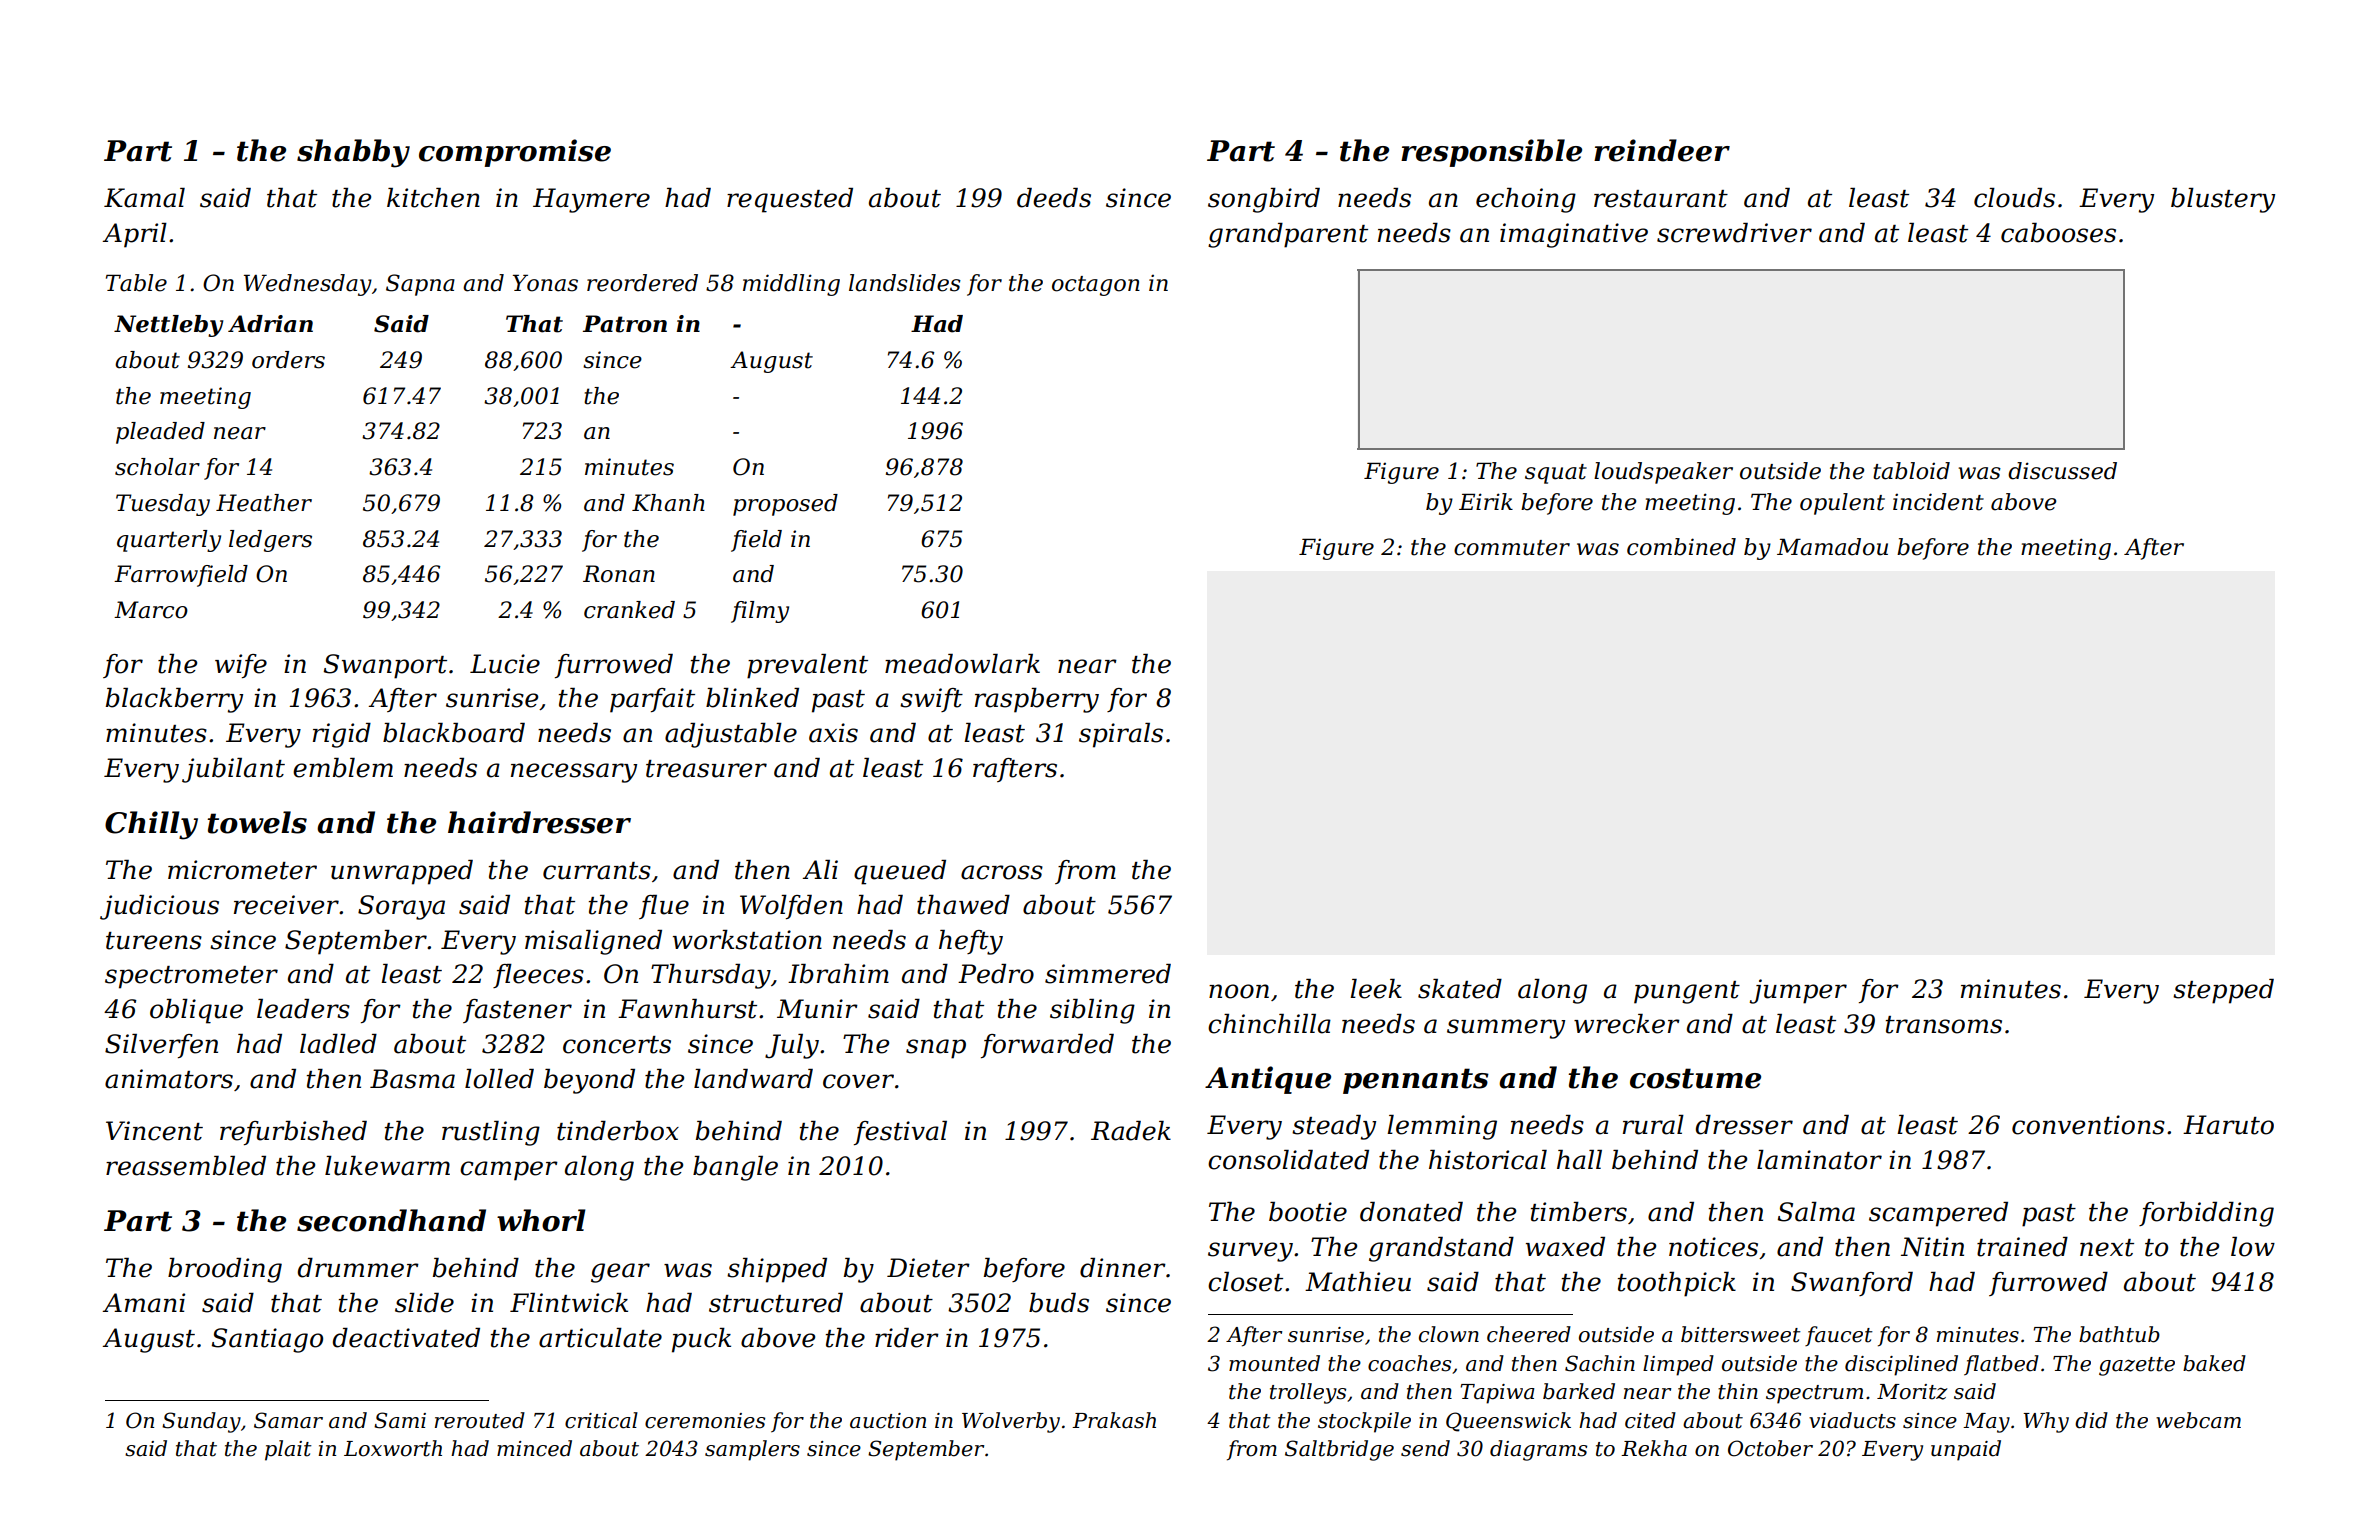 This screenshot has height=1540, width=2380. What do you see at coordinates (1681, 547) in the screenshot?
I see `combined` at bounding box center [1681, 547].
